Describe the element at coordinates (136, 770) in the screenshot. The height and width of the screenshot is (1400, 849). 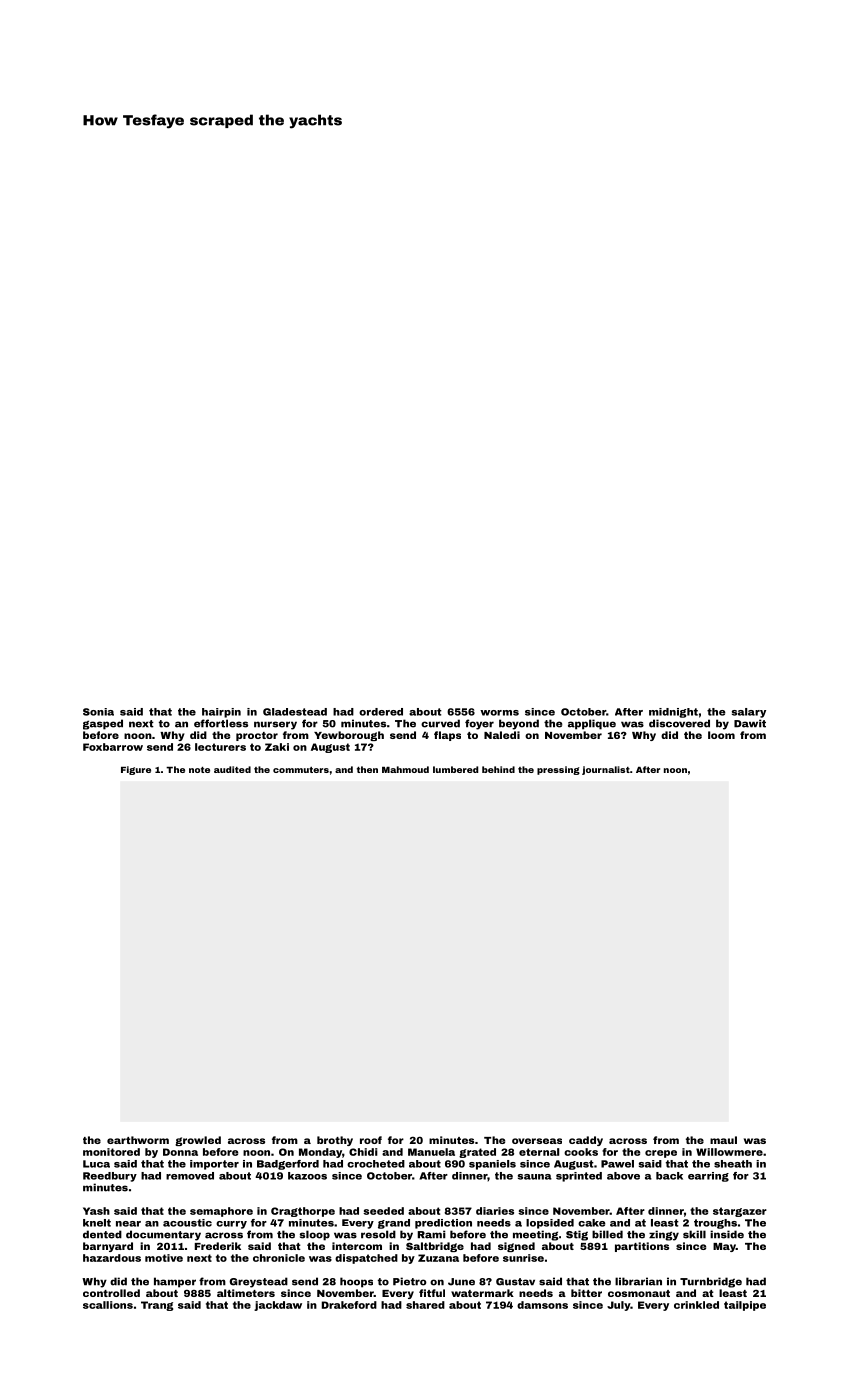
I see `Figure` at that location.
